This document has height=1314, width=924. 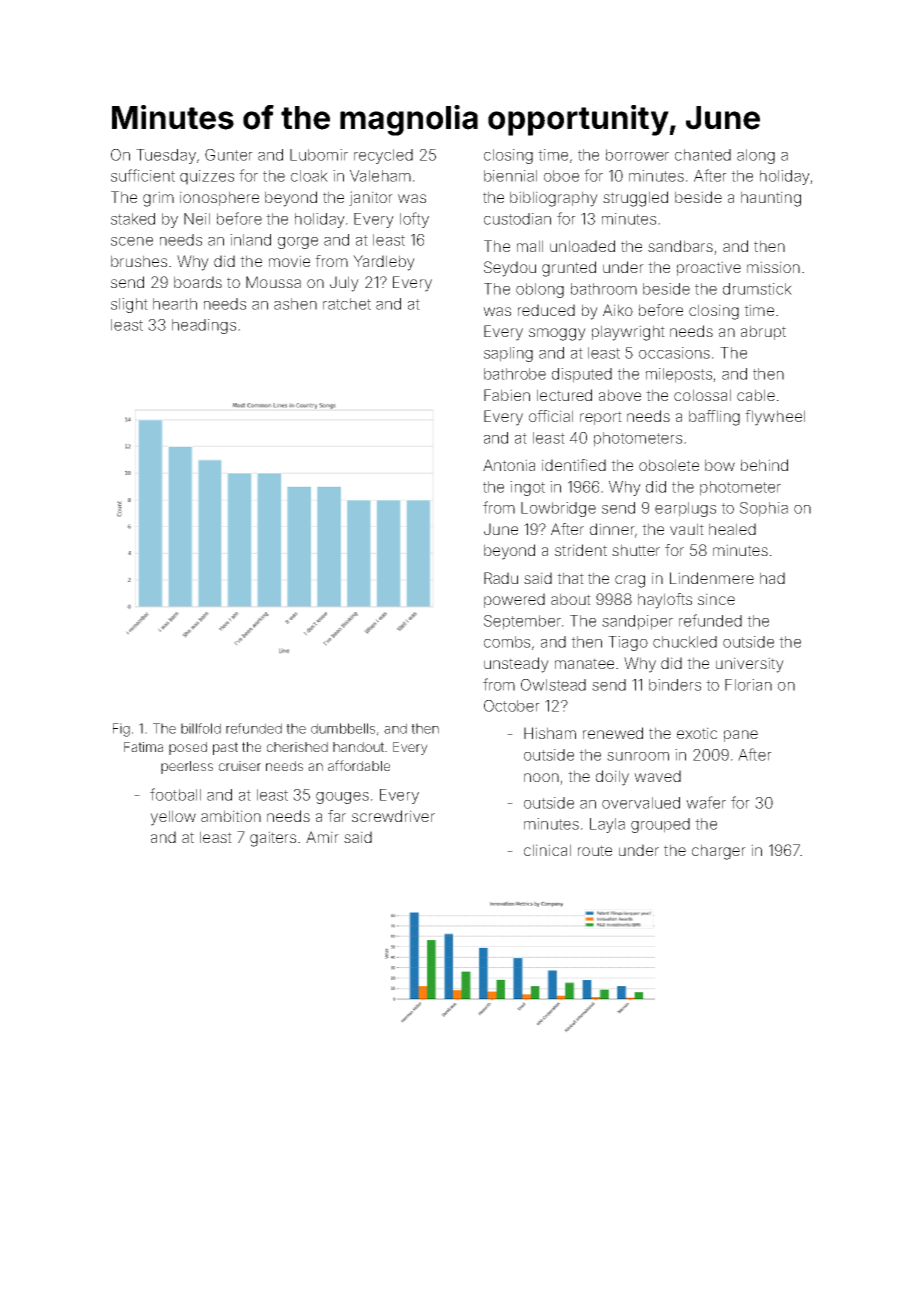 I want to click on route, so click(x=595, y=850).
